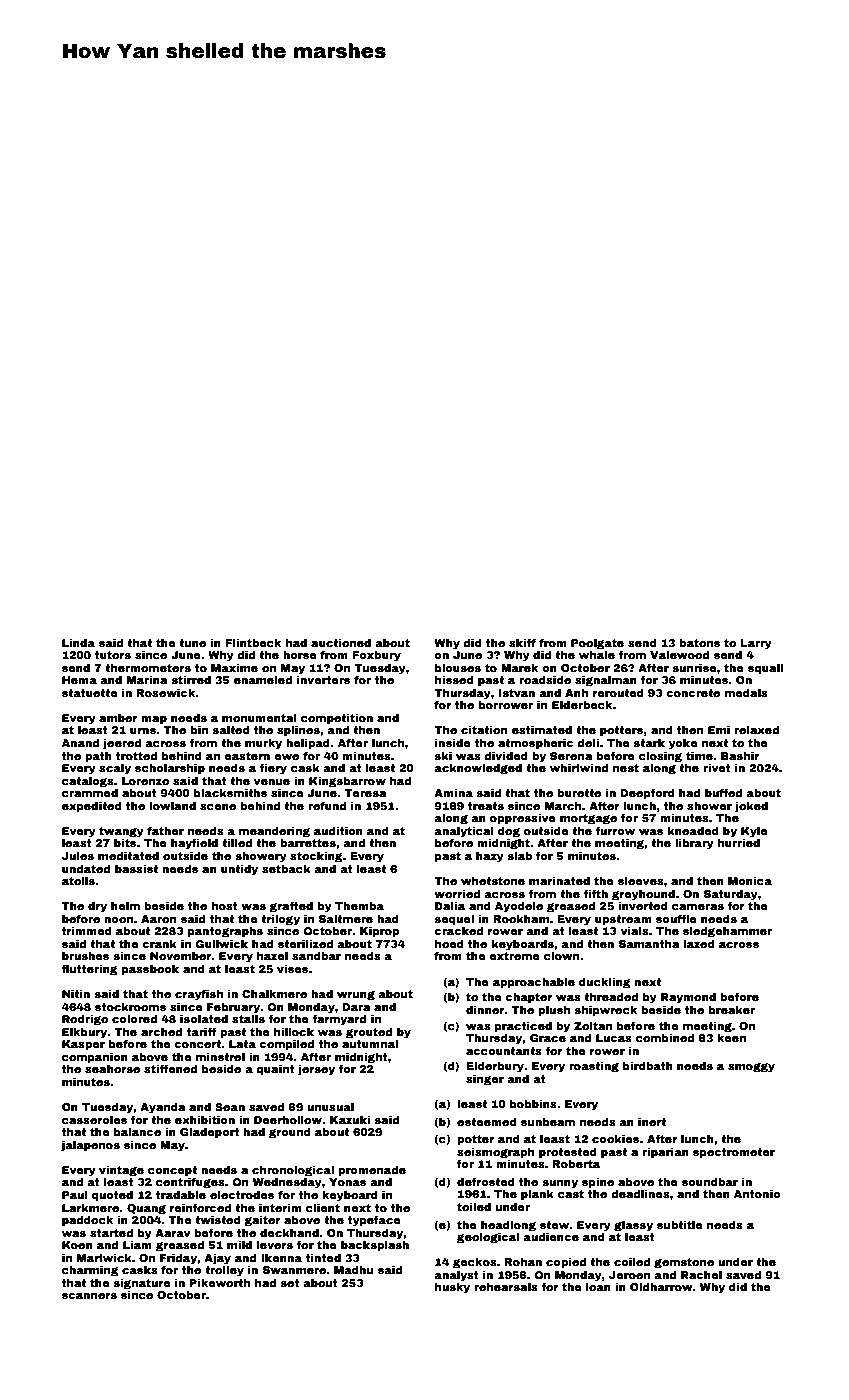  I want to click on skiff, so click(522, 642).
